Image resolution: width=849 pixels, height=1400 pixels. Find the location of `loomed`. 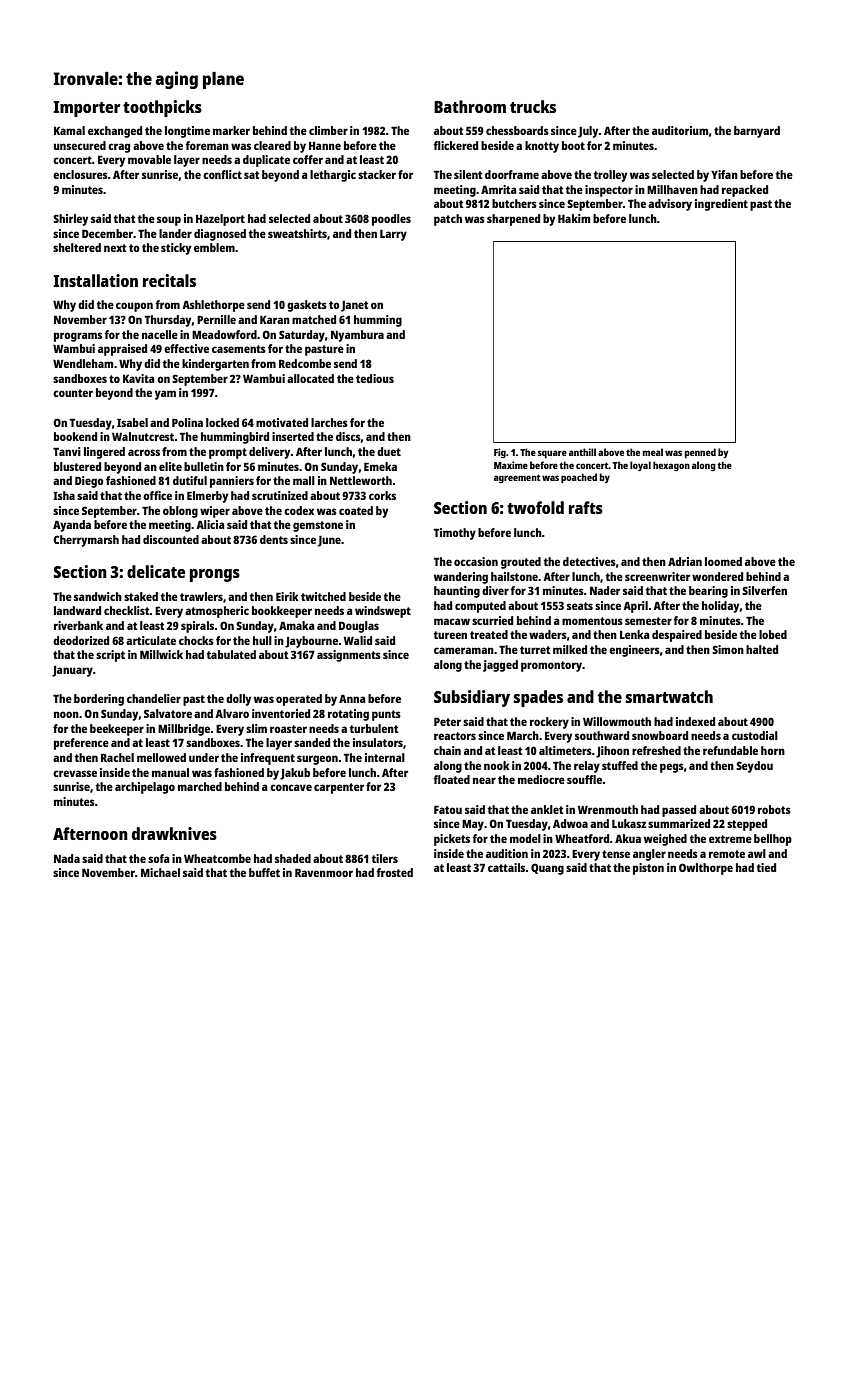

loomed is located at coordinates (723, 561).
